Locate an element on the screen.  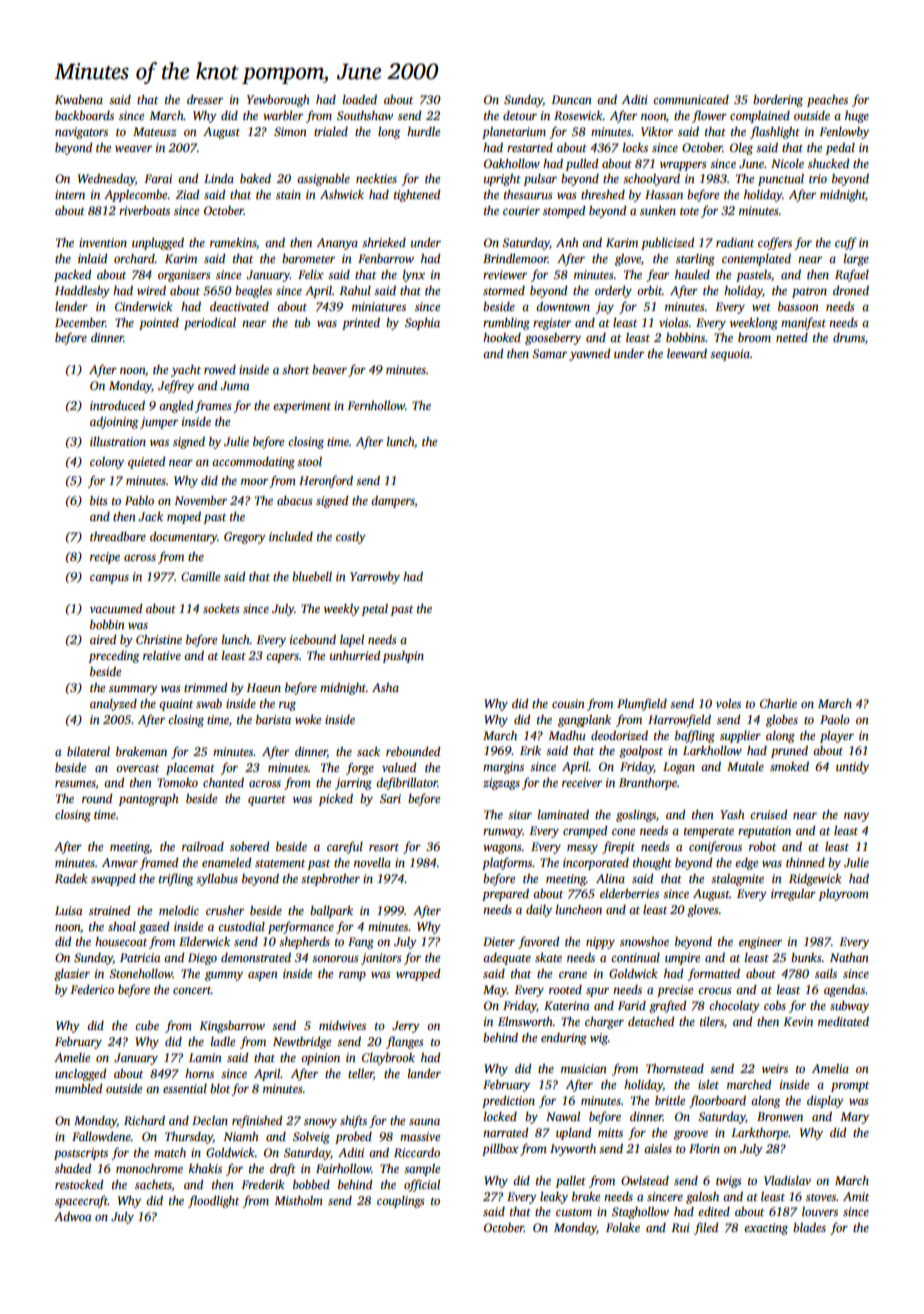
janitors is located at coordinates (381, 959).
